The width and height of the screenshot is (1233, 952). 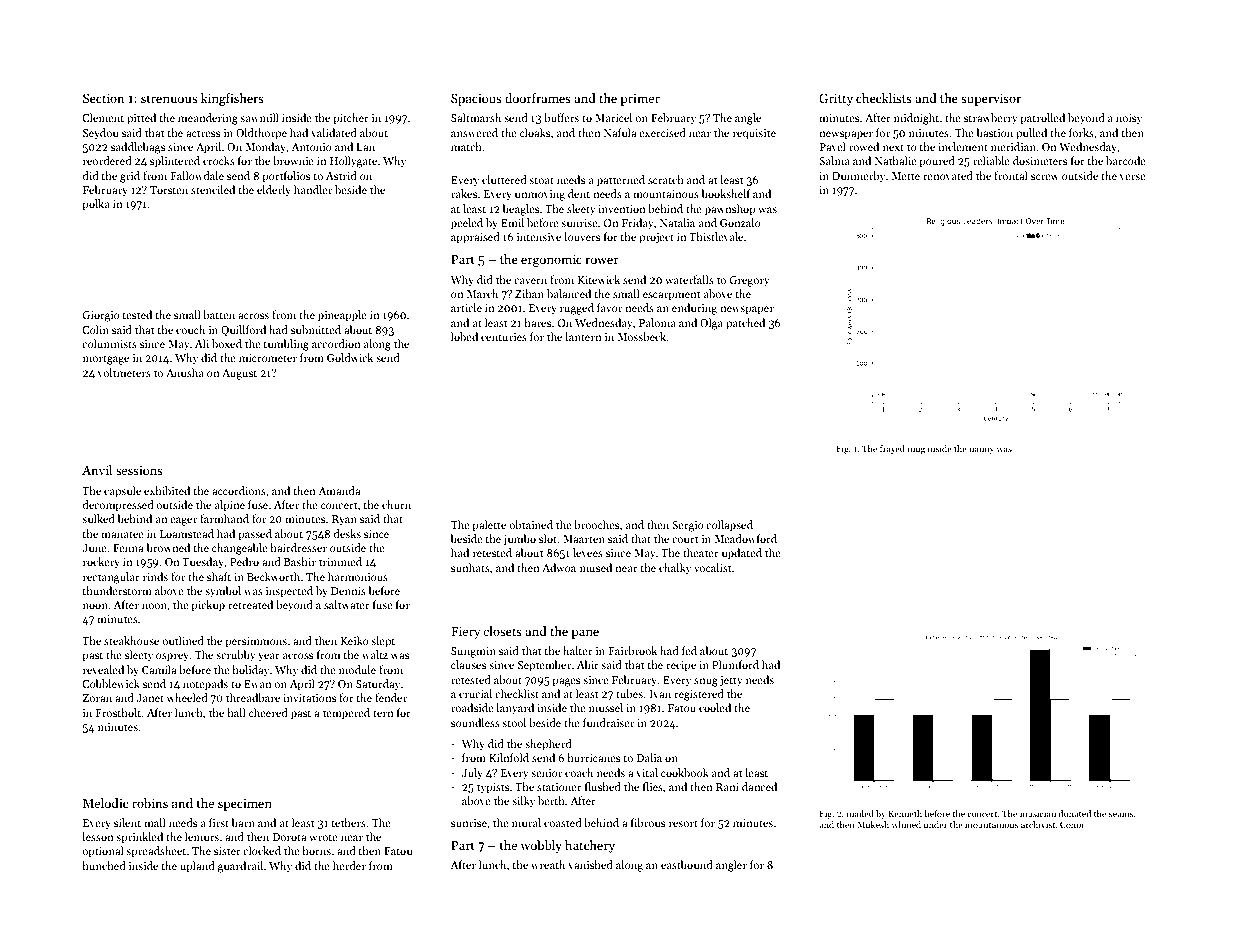 What do you see at coordinates (905, 813) in the screenshot?
I see `Kenneth` at bounding box center [905, 813].
